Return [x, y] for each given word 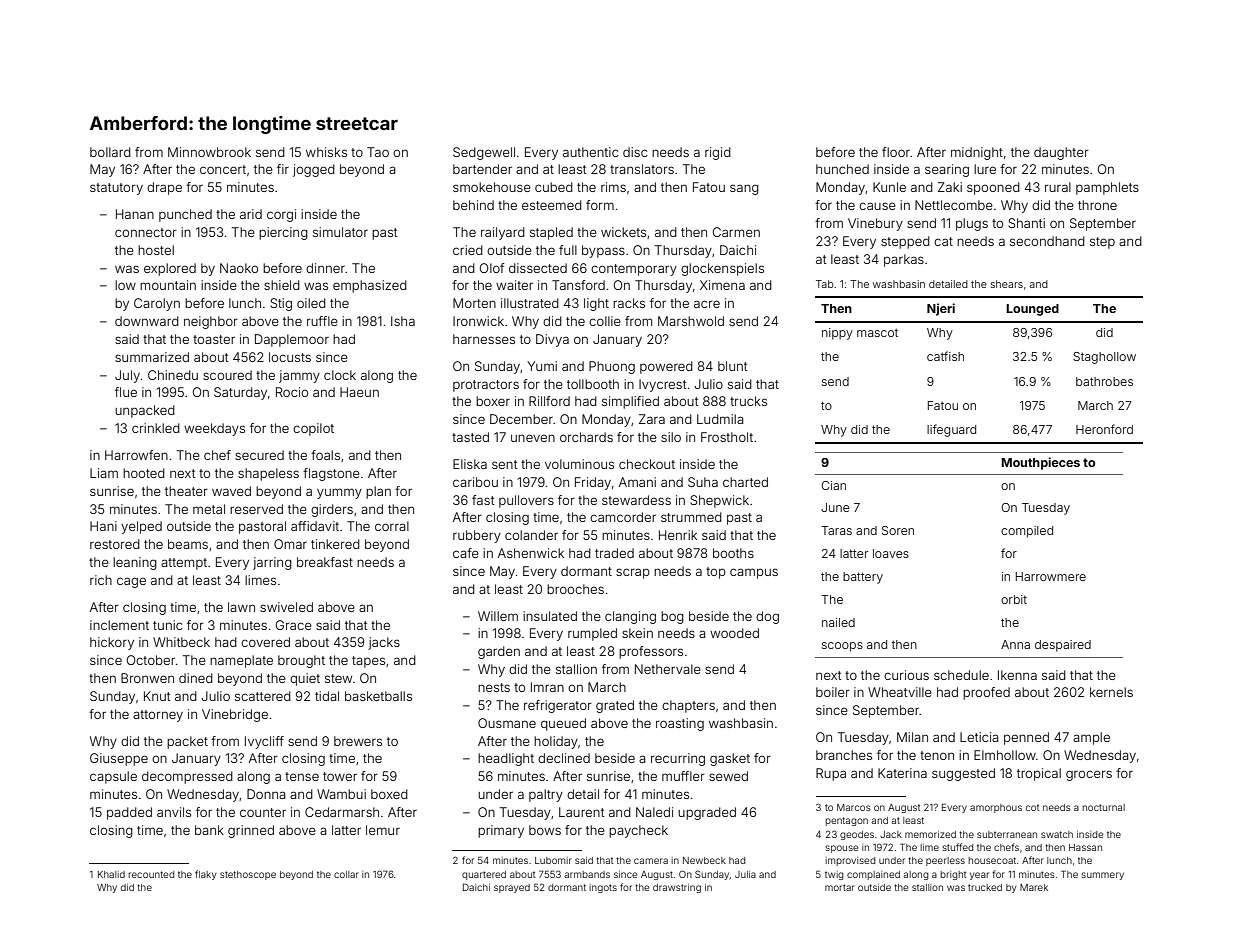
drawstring [677, 888]
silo [671, 437]
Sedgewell [484, 153]
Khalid [111, 874]
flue [126, 392]
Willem [498, 616]
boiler [833, 692]
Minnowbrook [209, 152]
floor [896, 152]
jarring [272, 563]
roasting [680, 724]
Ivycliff [264, 742]
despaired [1063, 646]
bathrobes [1104, 381]
